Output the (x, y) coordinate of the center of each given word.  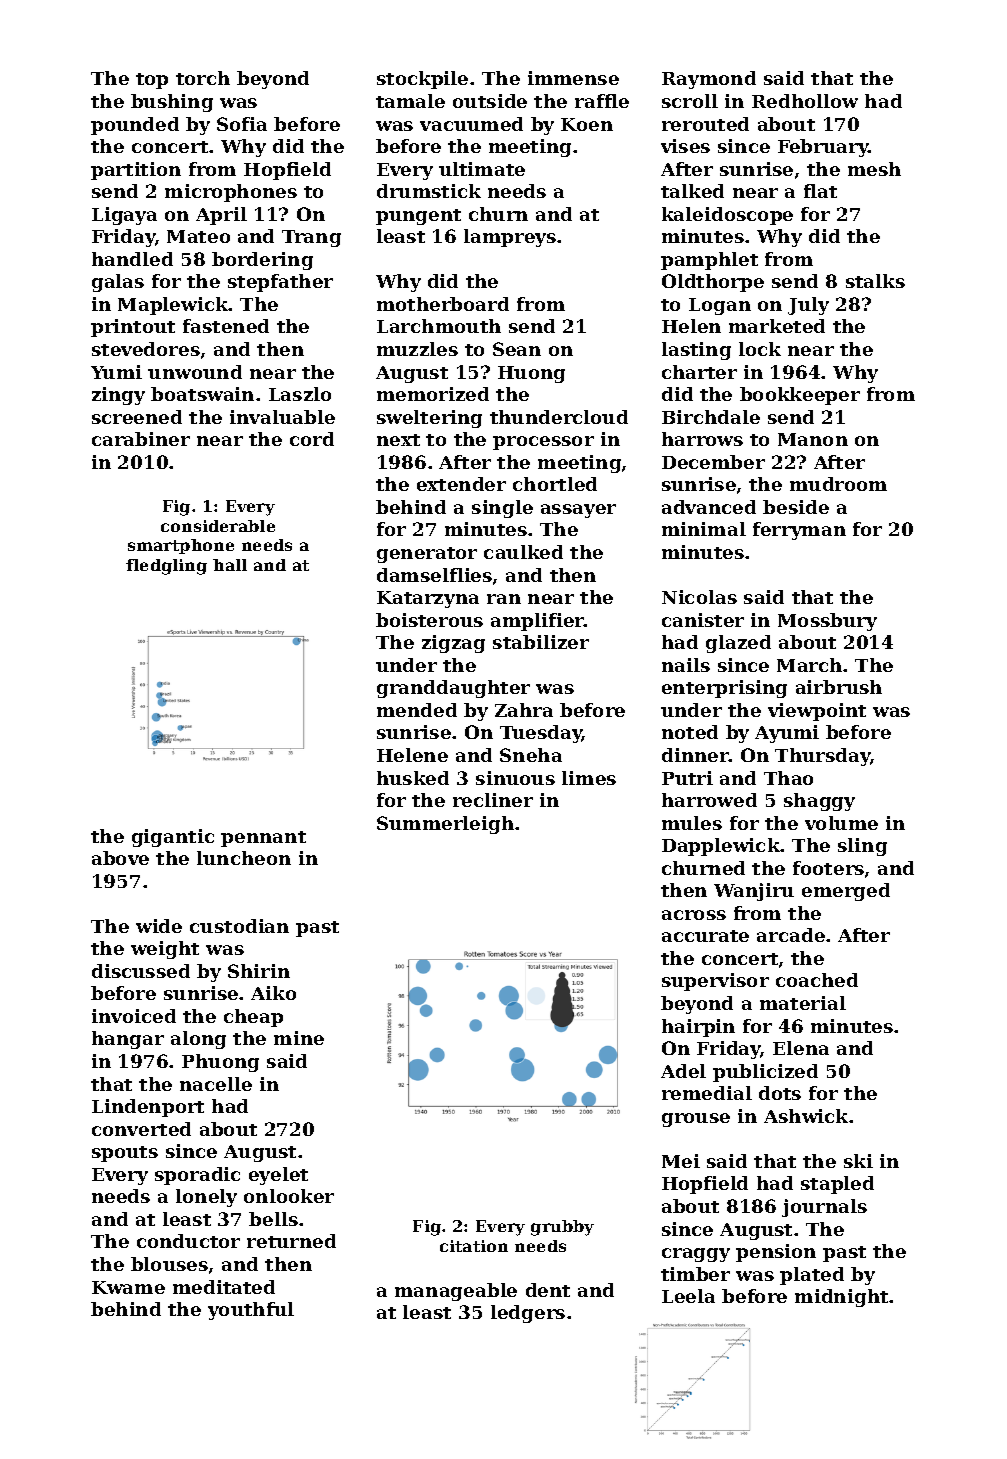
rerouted (705, 124)
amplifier (538, 622)
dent (548, 1290)
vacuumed (471, 124)
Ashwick (806, 1116)
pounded (135, 126)
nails (686, 665)
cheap (253, 1018)
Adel (683, 1071)
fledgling (166, 567)
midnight (842, 1298)
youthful (251, 1311)
